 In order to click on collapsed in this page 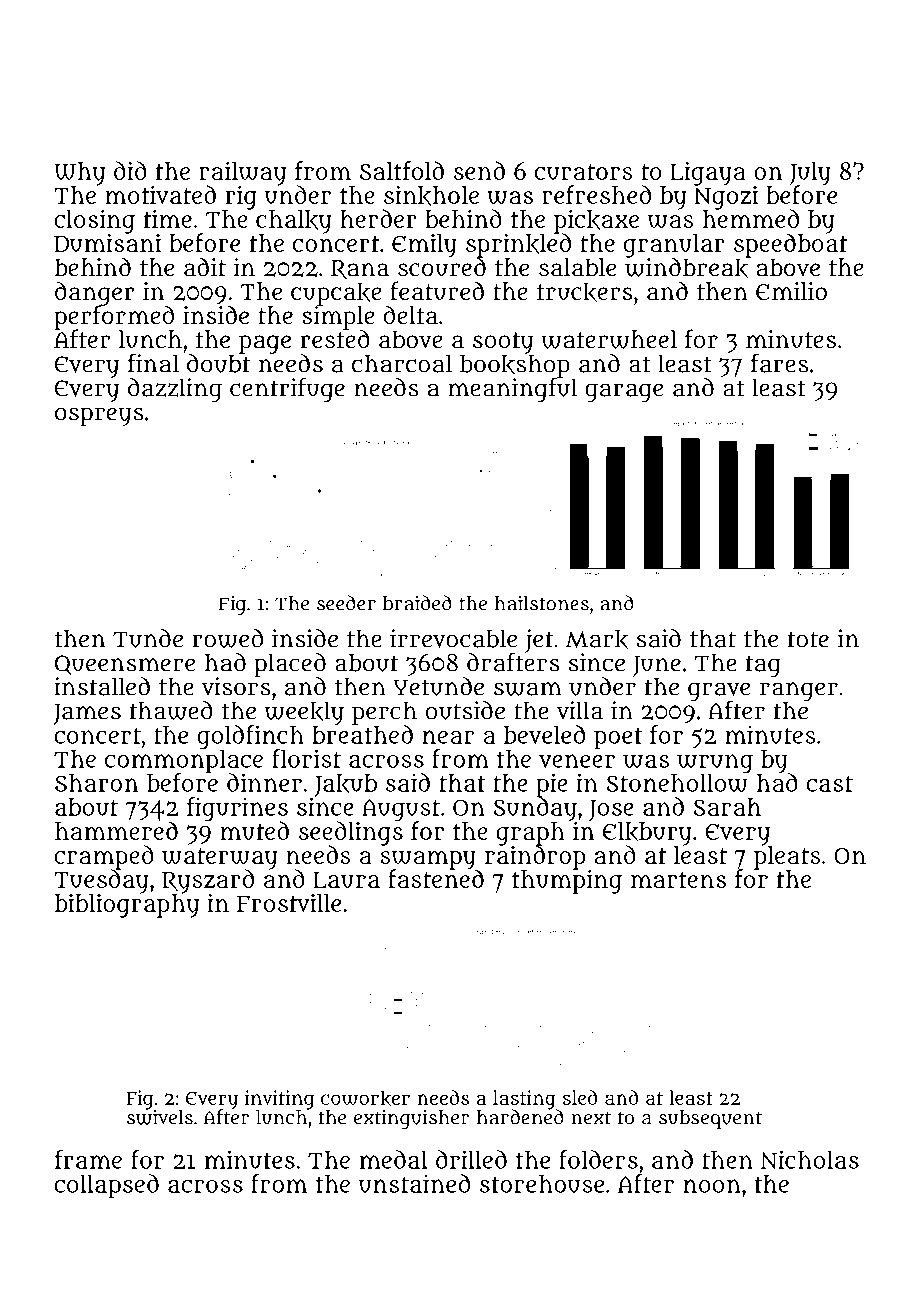, I will do `click(106, 1186)`.
